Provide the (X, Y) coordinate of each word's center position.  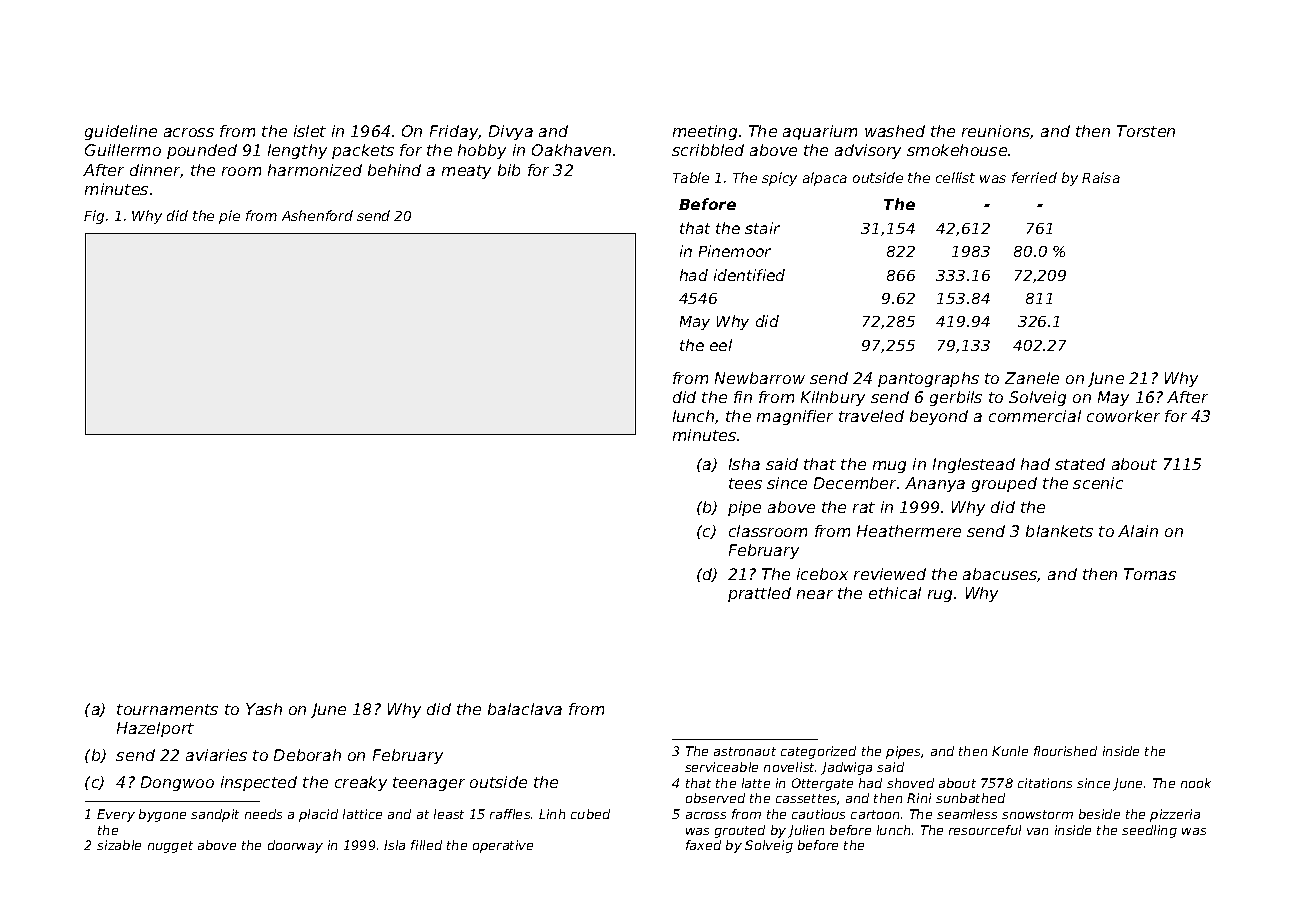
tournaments (167, 709)
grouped (1004, 484)
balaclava (525, 709)
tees (745, 483)
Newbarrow (760, 378)
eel (721, 345)
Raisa (1101, 177)
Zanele (1032, 378)
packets (363, 151)
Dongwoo (177, 783)
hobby (482, 151)
